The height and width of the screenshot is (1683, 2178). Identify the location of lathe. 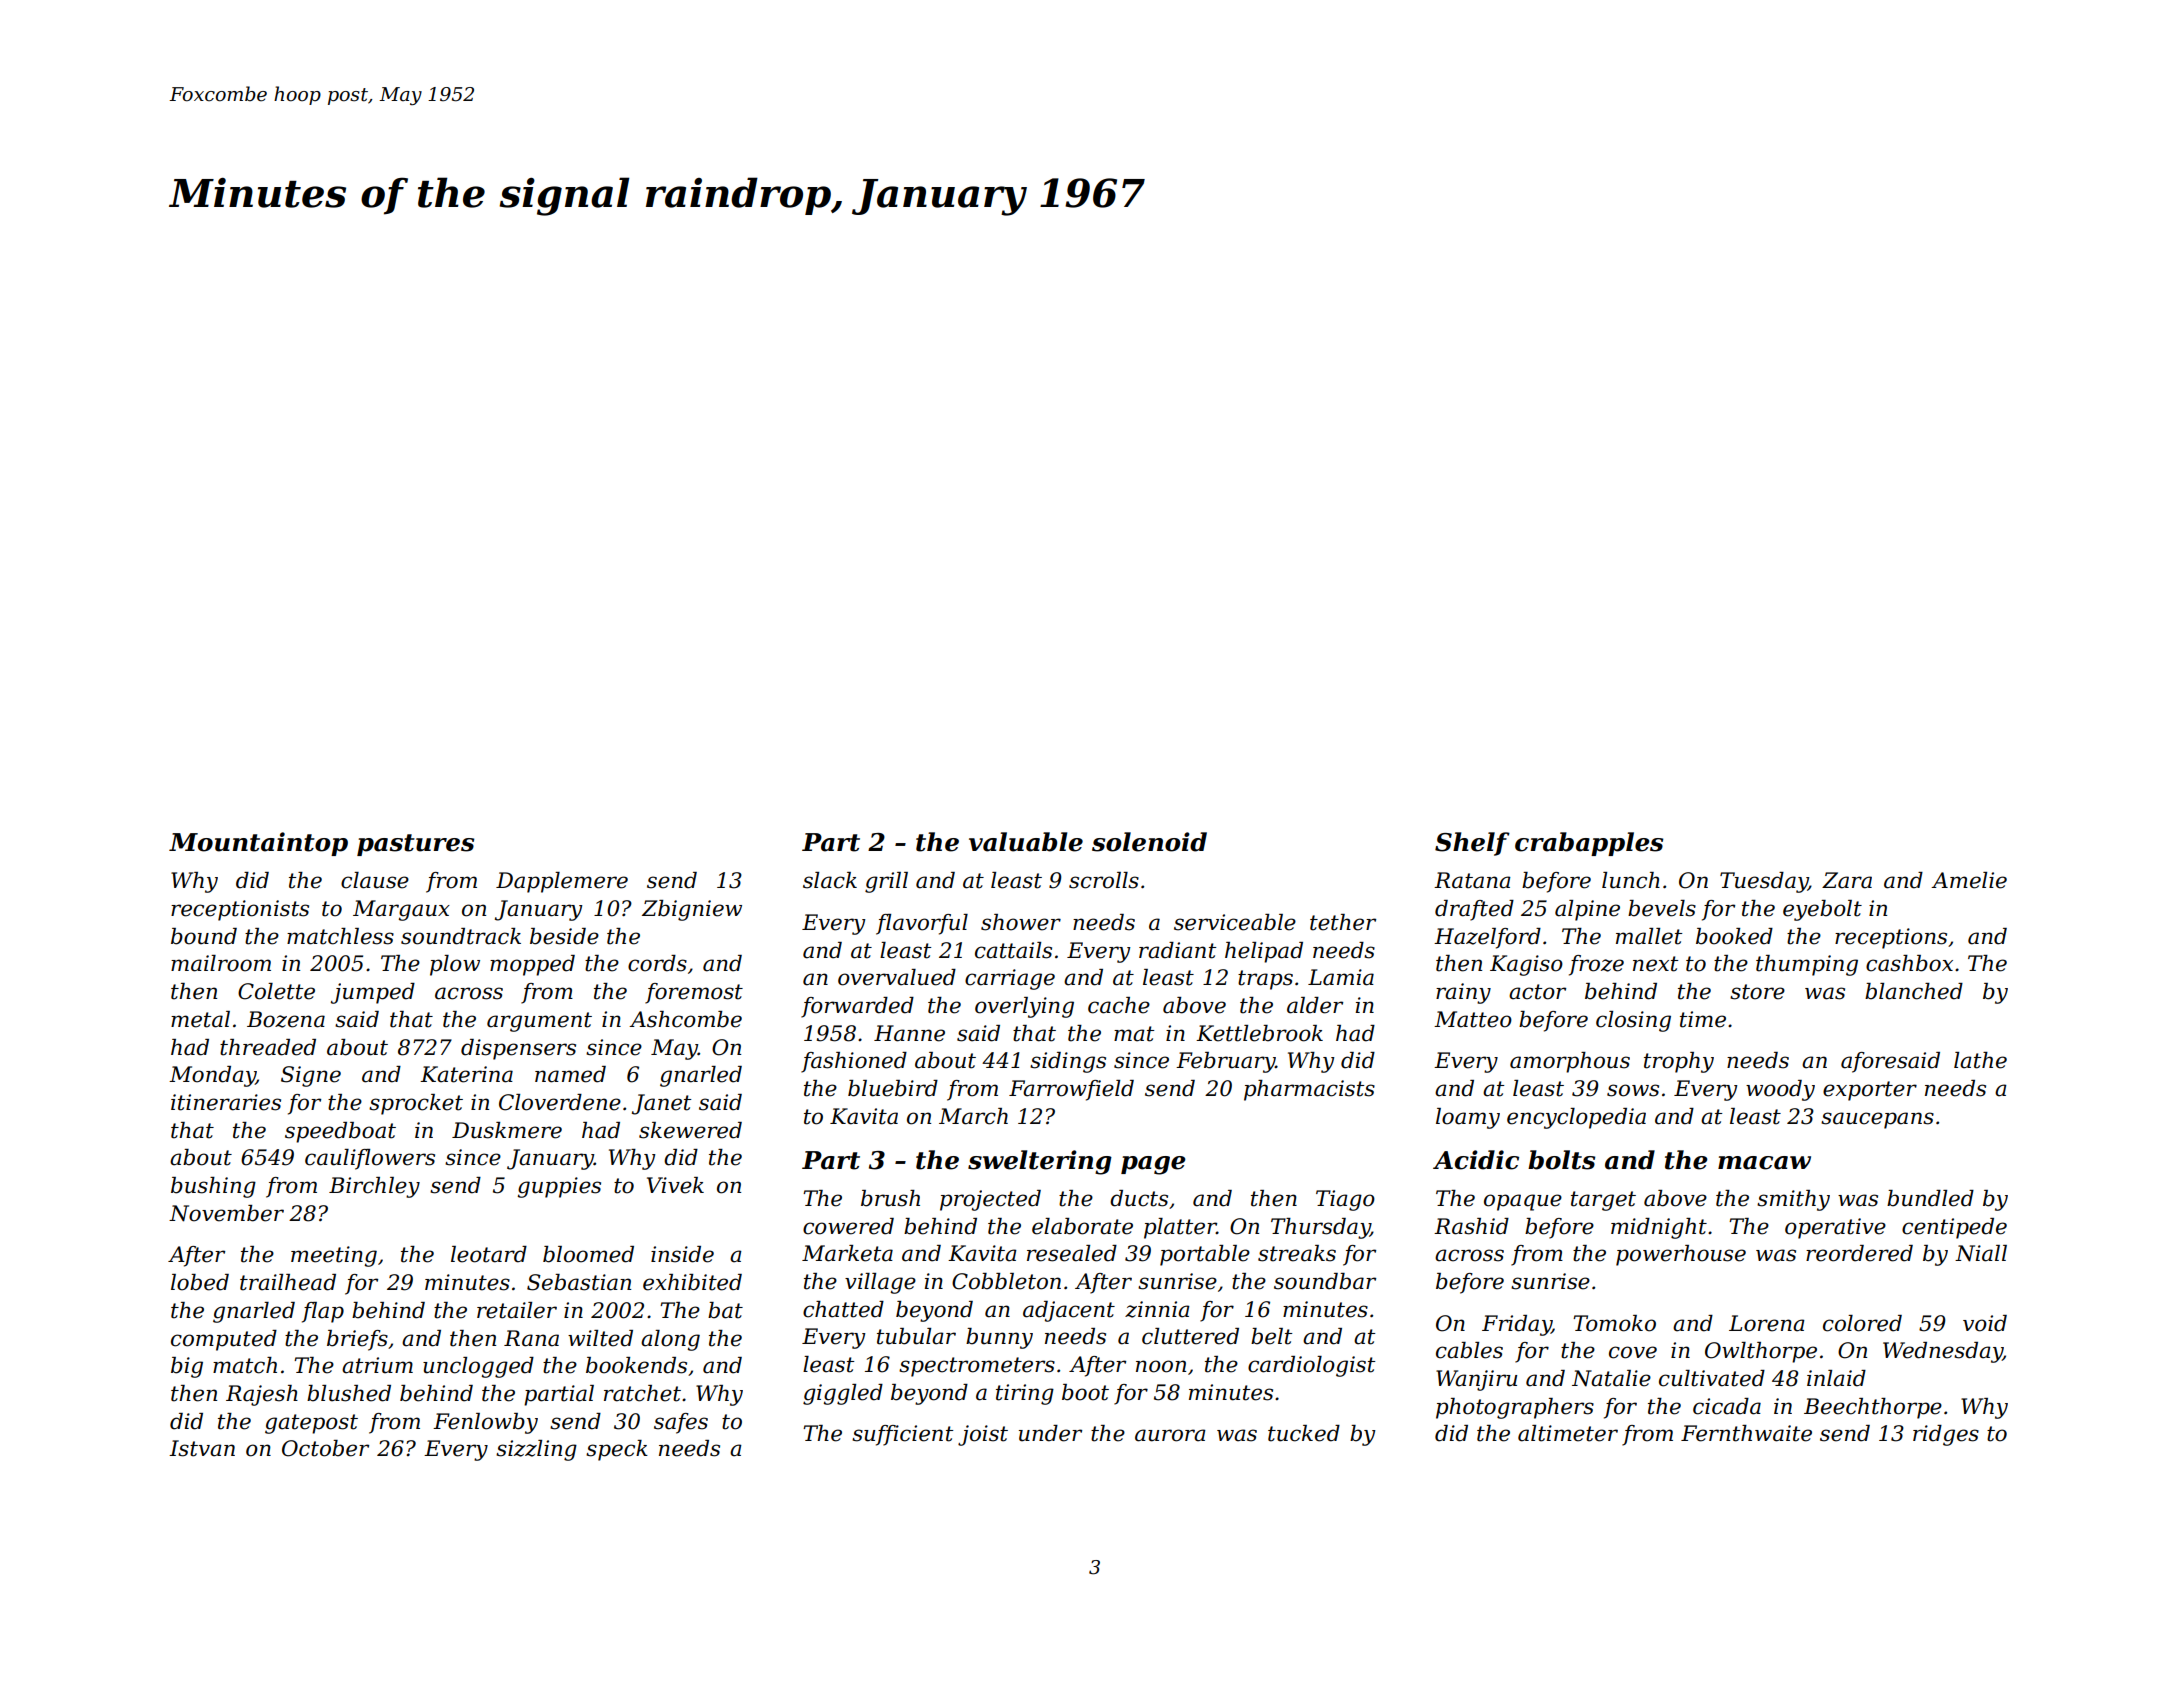
(1980, 1060).
